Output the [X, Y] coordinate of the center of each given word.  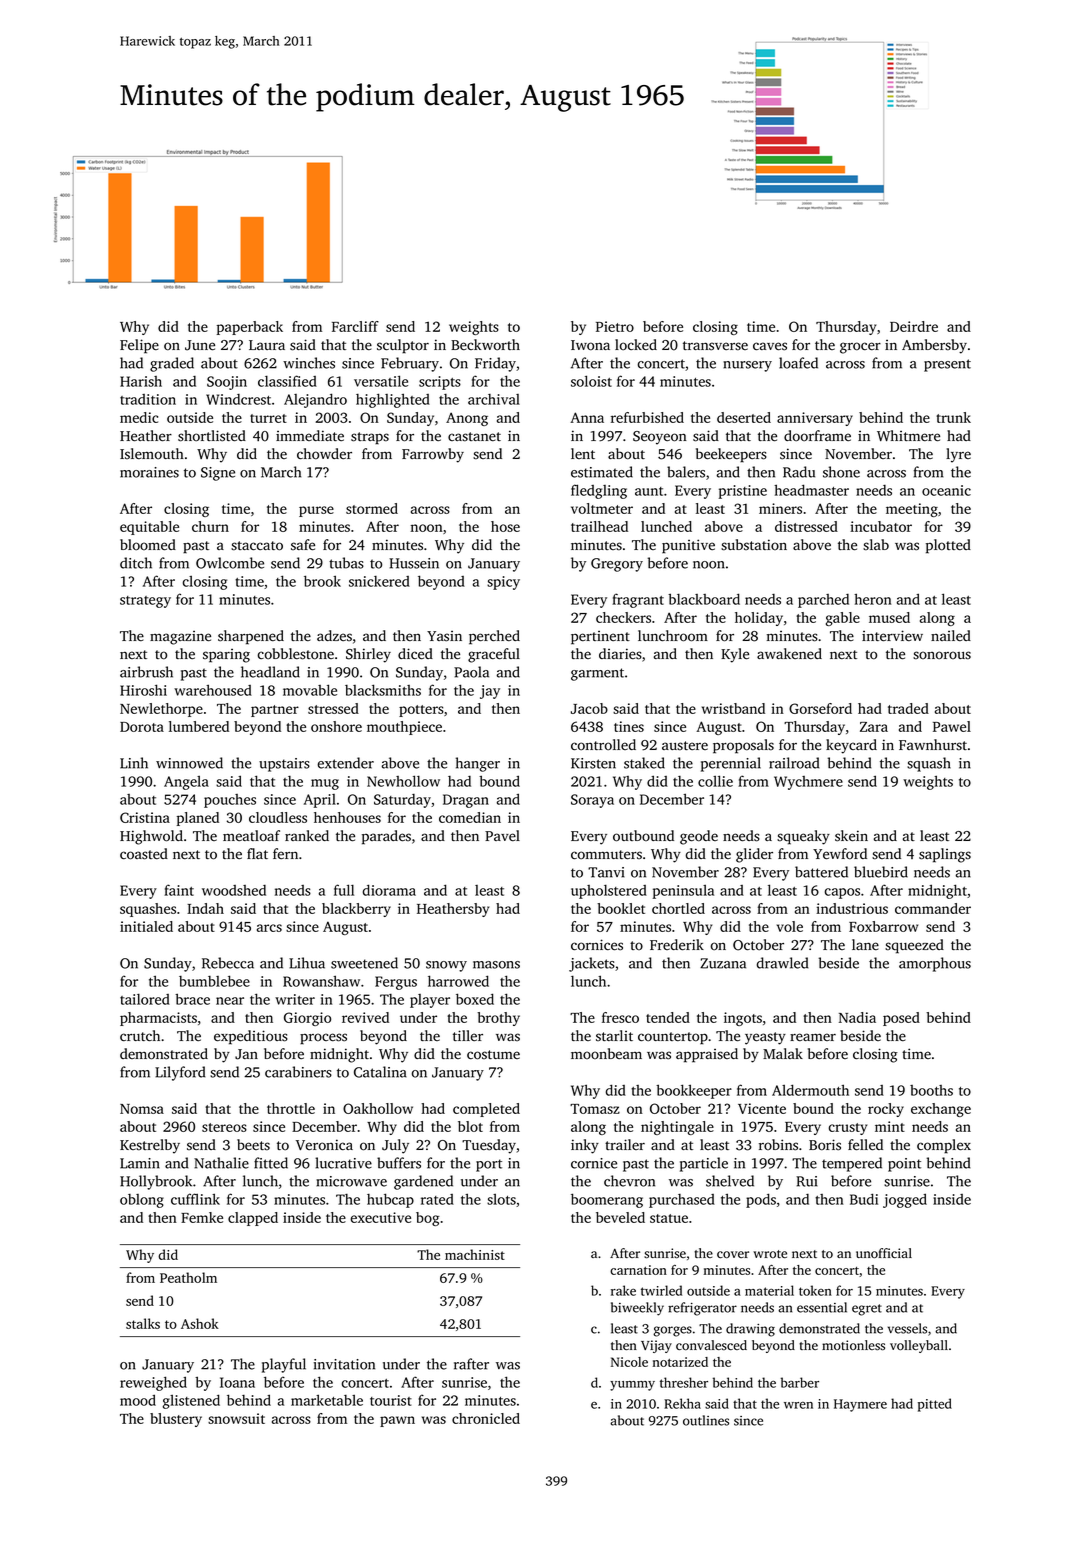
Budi [864, 1199]
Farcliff [355, 326]
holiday [759, 619]
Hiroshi [143, 690]
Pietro [615, 326]
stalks [143, 1323]
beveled [620, 1217]
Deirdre [914, 326]
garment [597, 674]
